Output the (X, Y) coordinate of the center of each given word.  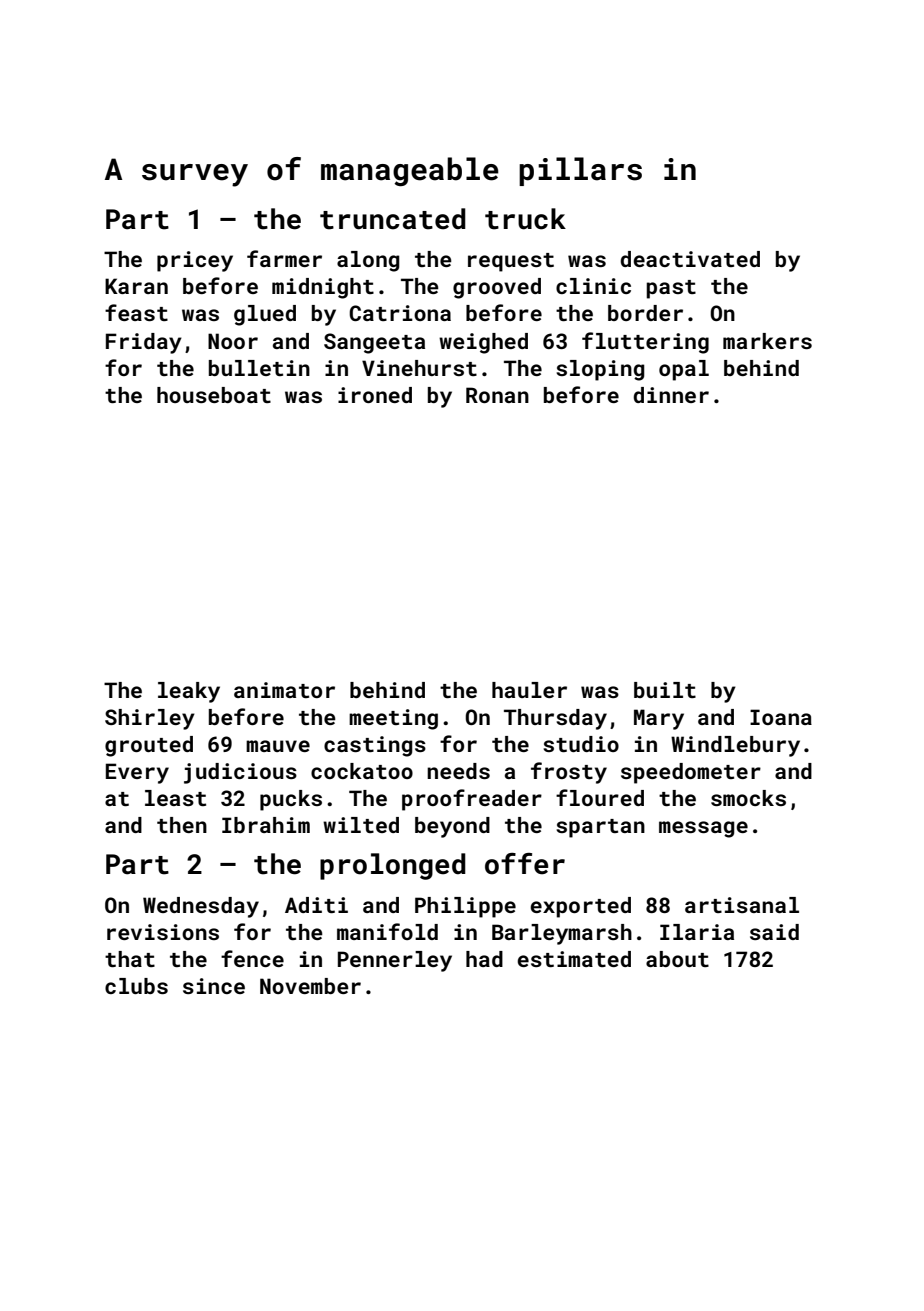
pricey (195, 261)
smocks (748, 798)
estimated (574, 959)
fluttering (645, 343)
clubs (136, 986)
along (368, 261)
